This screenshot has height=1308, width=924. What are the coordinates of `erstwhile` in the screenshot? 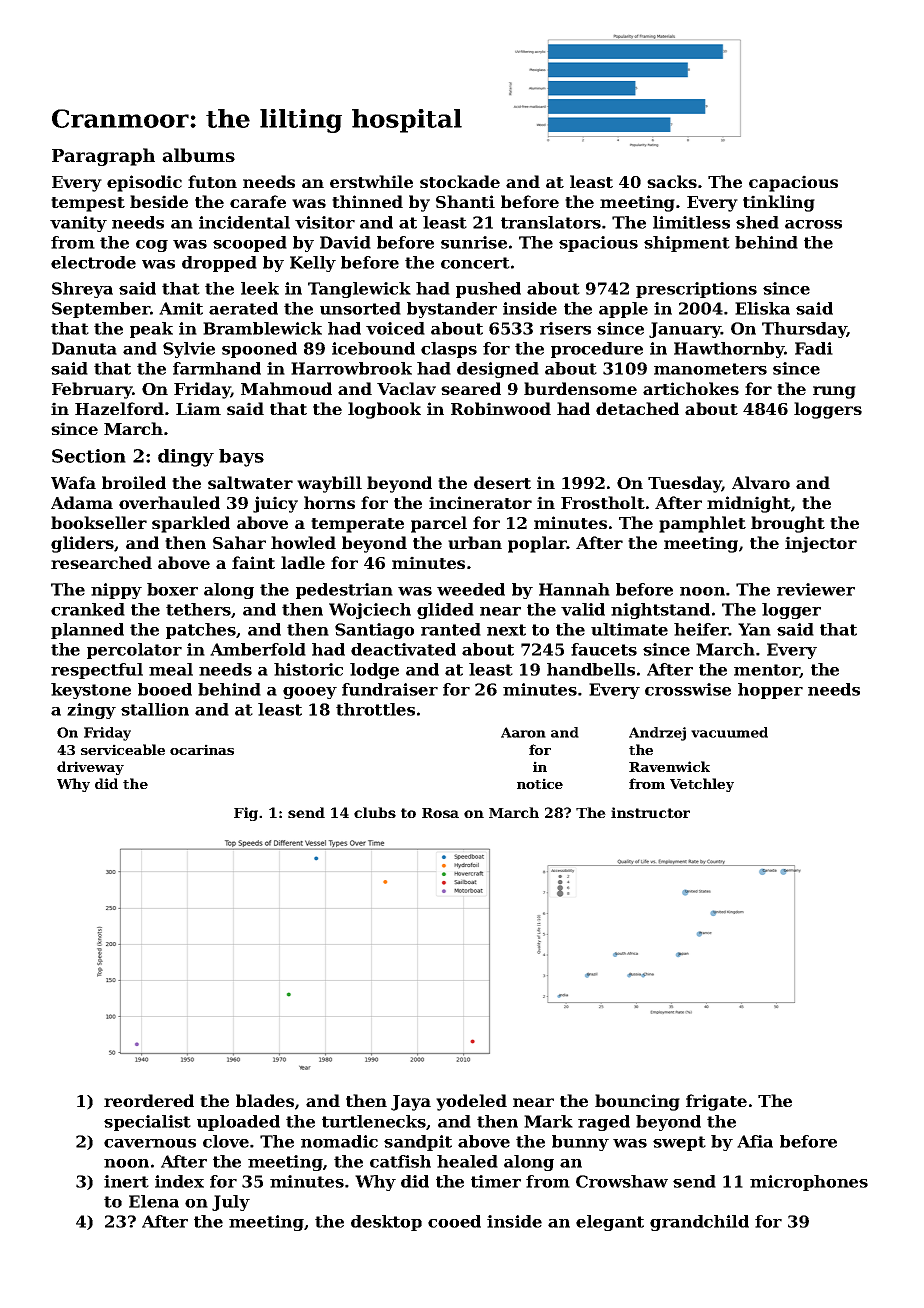 It's located at (371, 181).
